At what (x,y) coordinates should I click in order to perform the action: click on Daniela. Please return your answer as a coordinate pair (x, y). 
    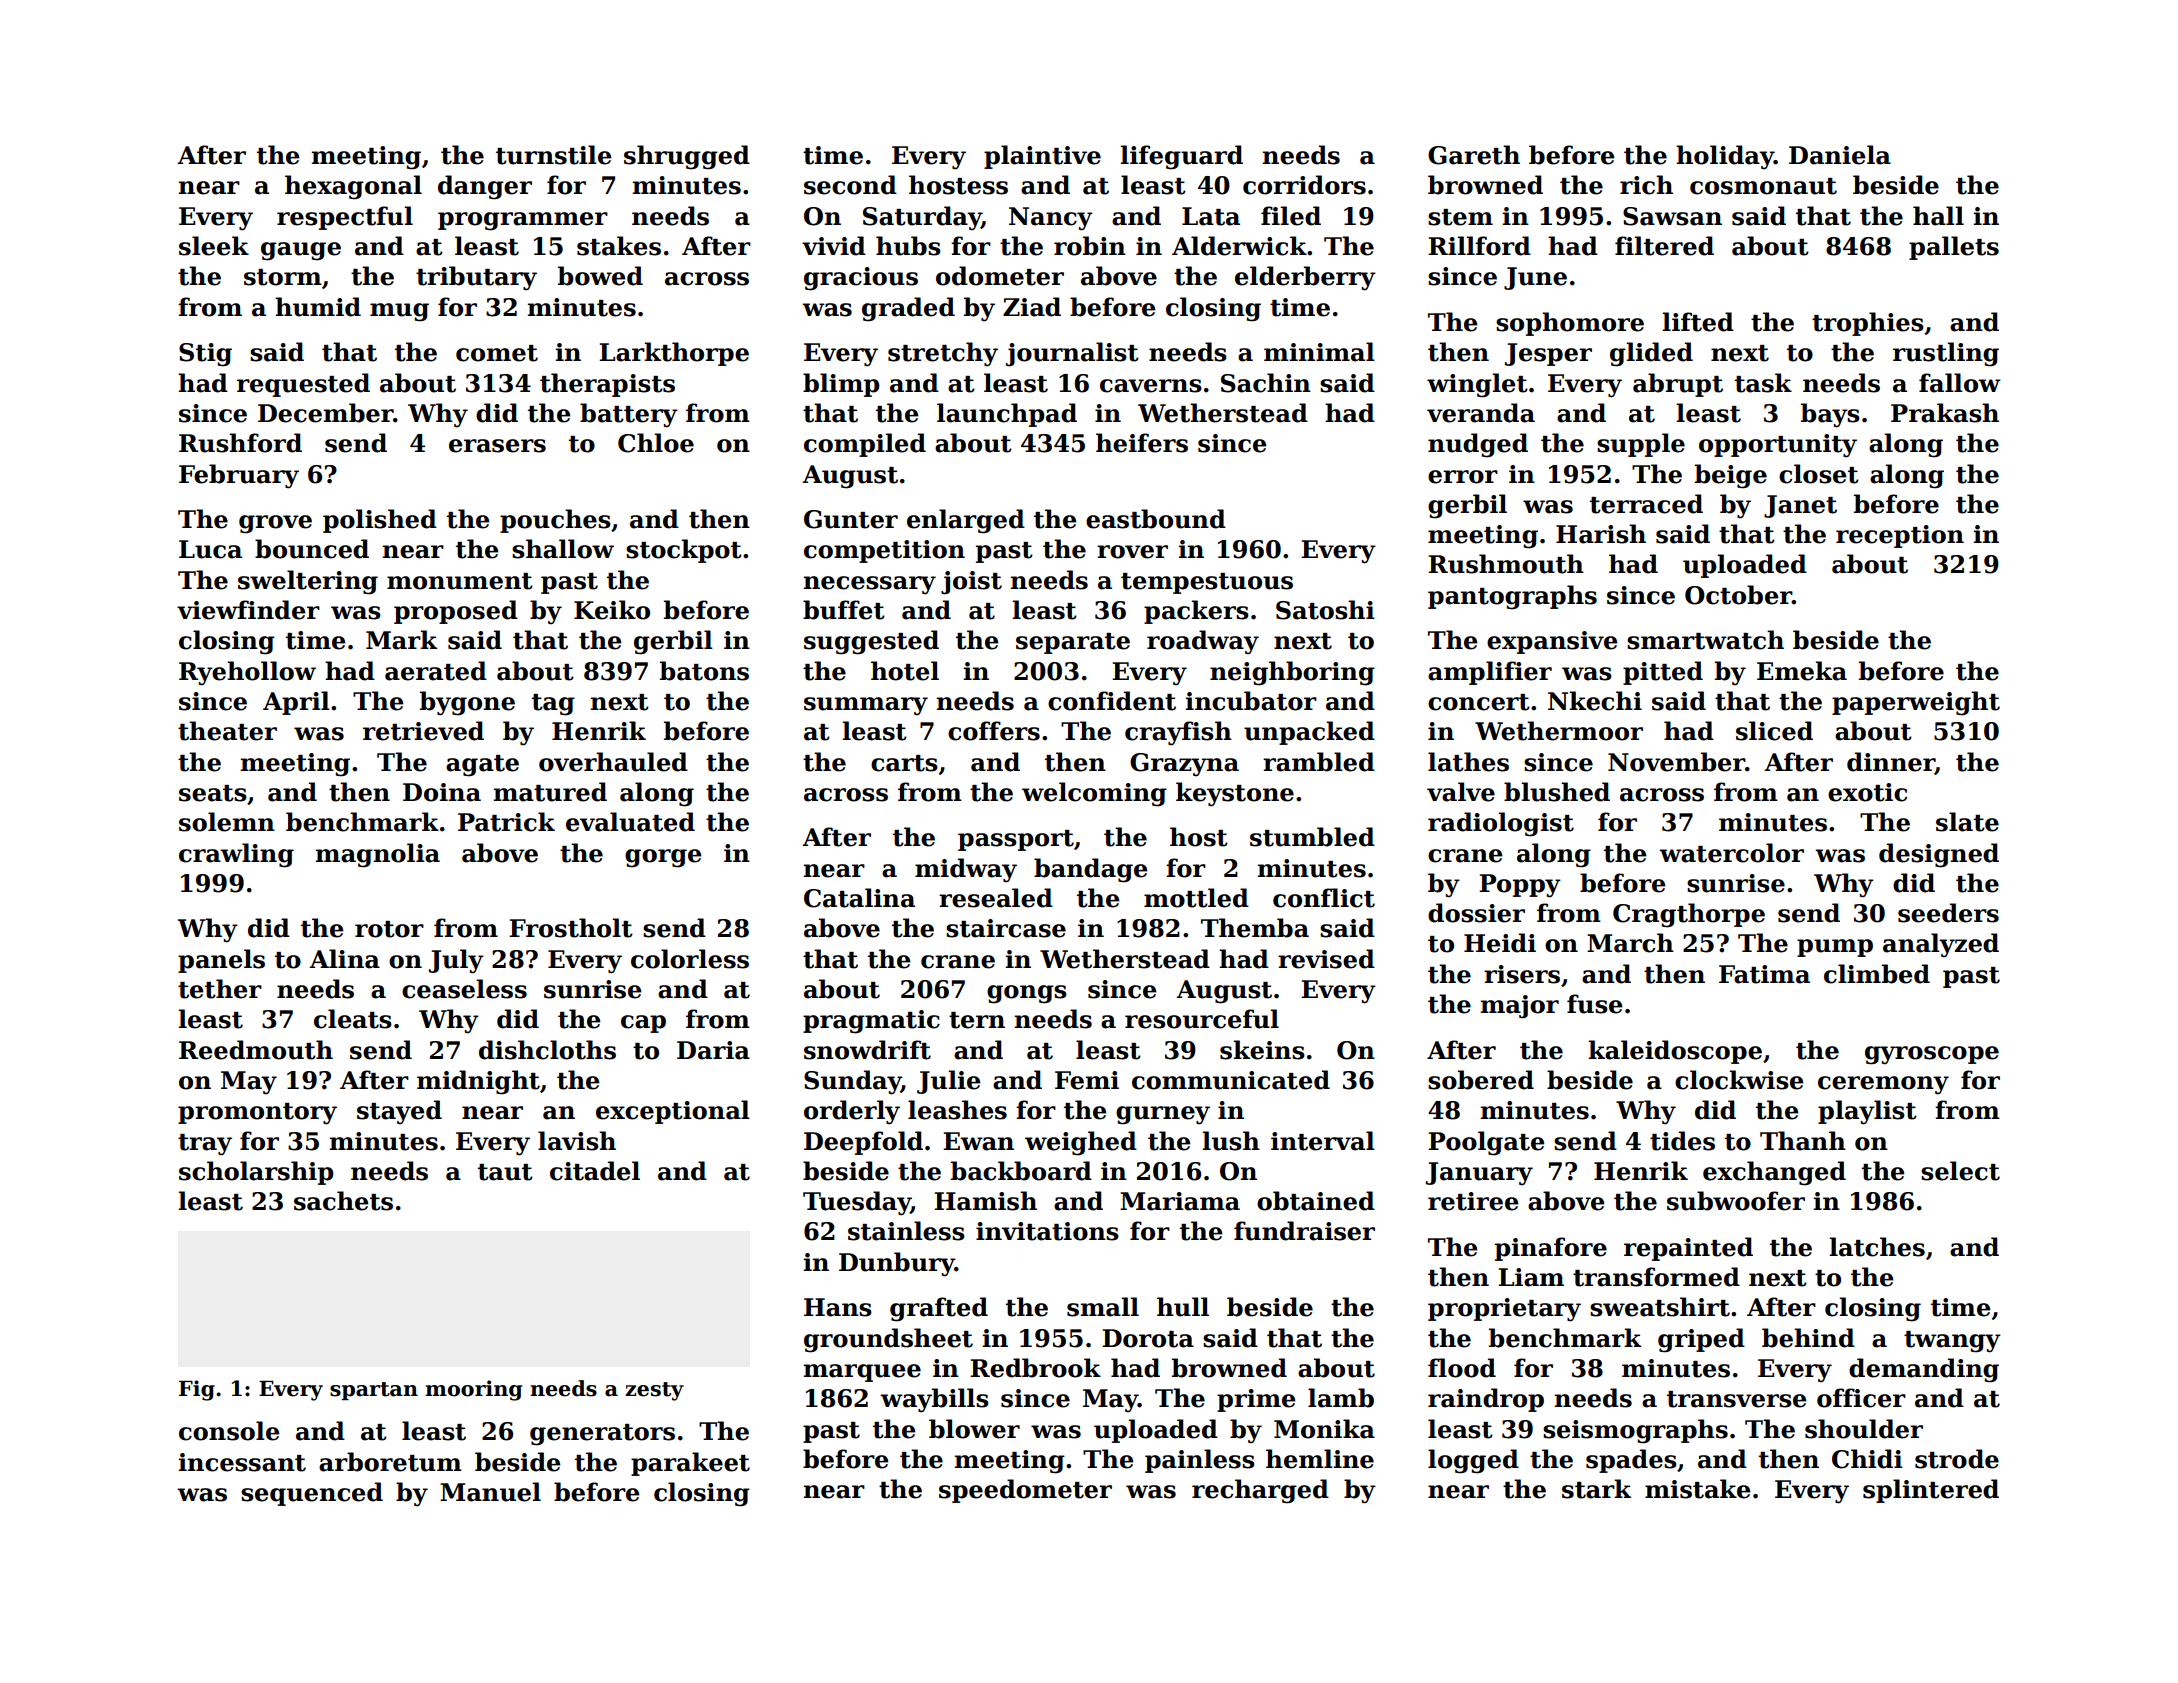
    Looking at the image, I should click on (1840, 155).
